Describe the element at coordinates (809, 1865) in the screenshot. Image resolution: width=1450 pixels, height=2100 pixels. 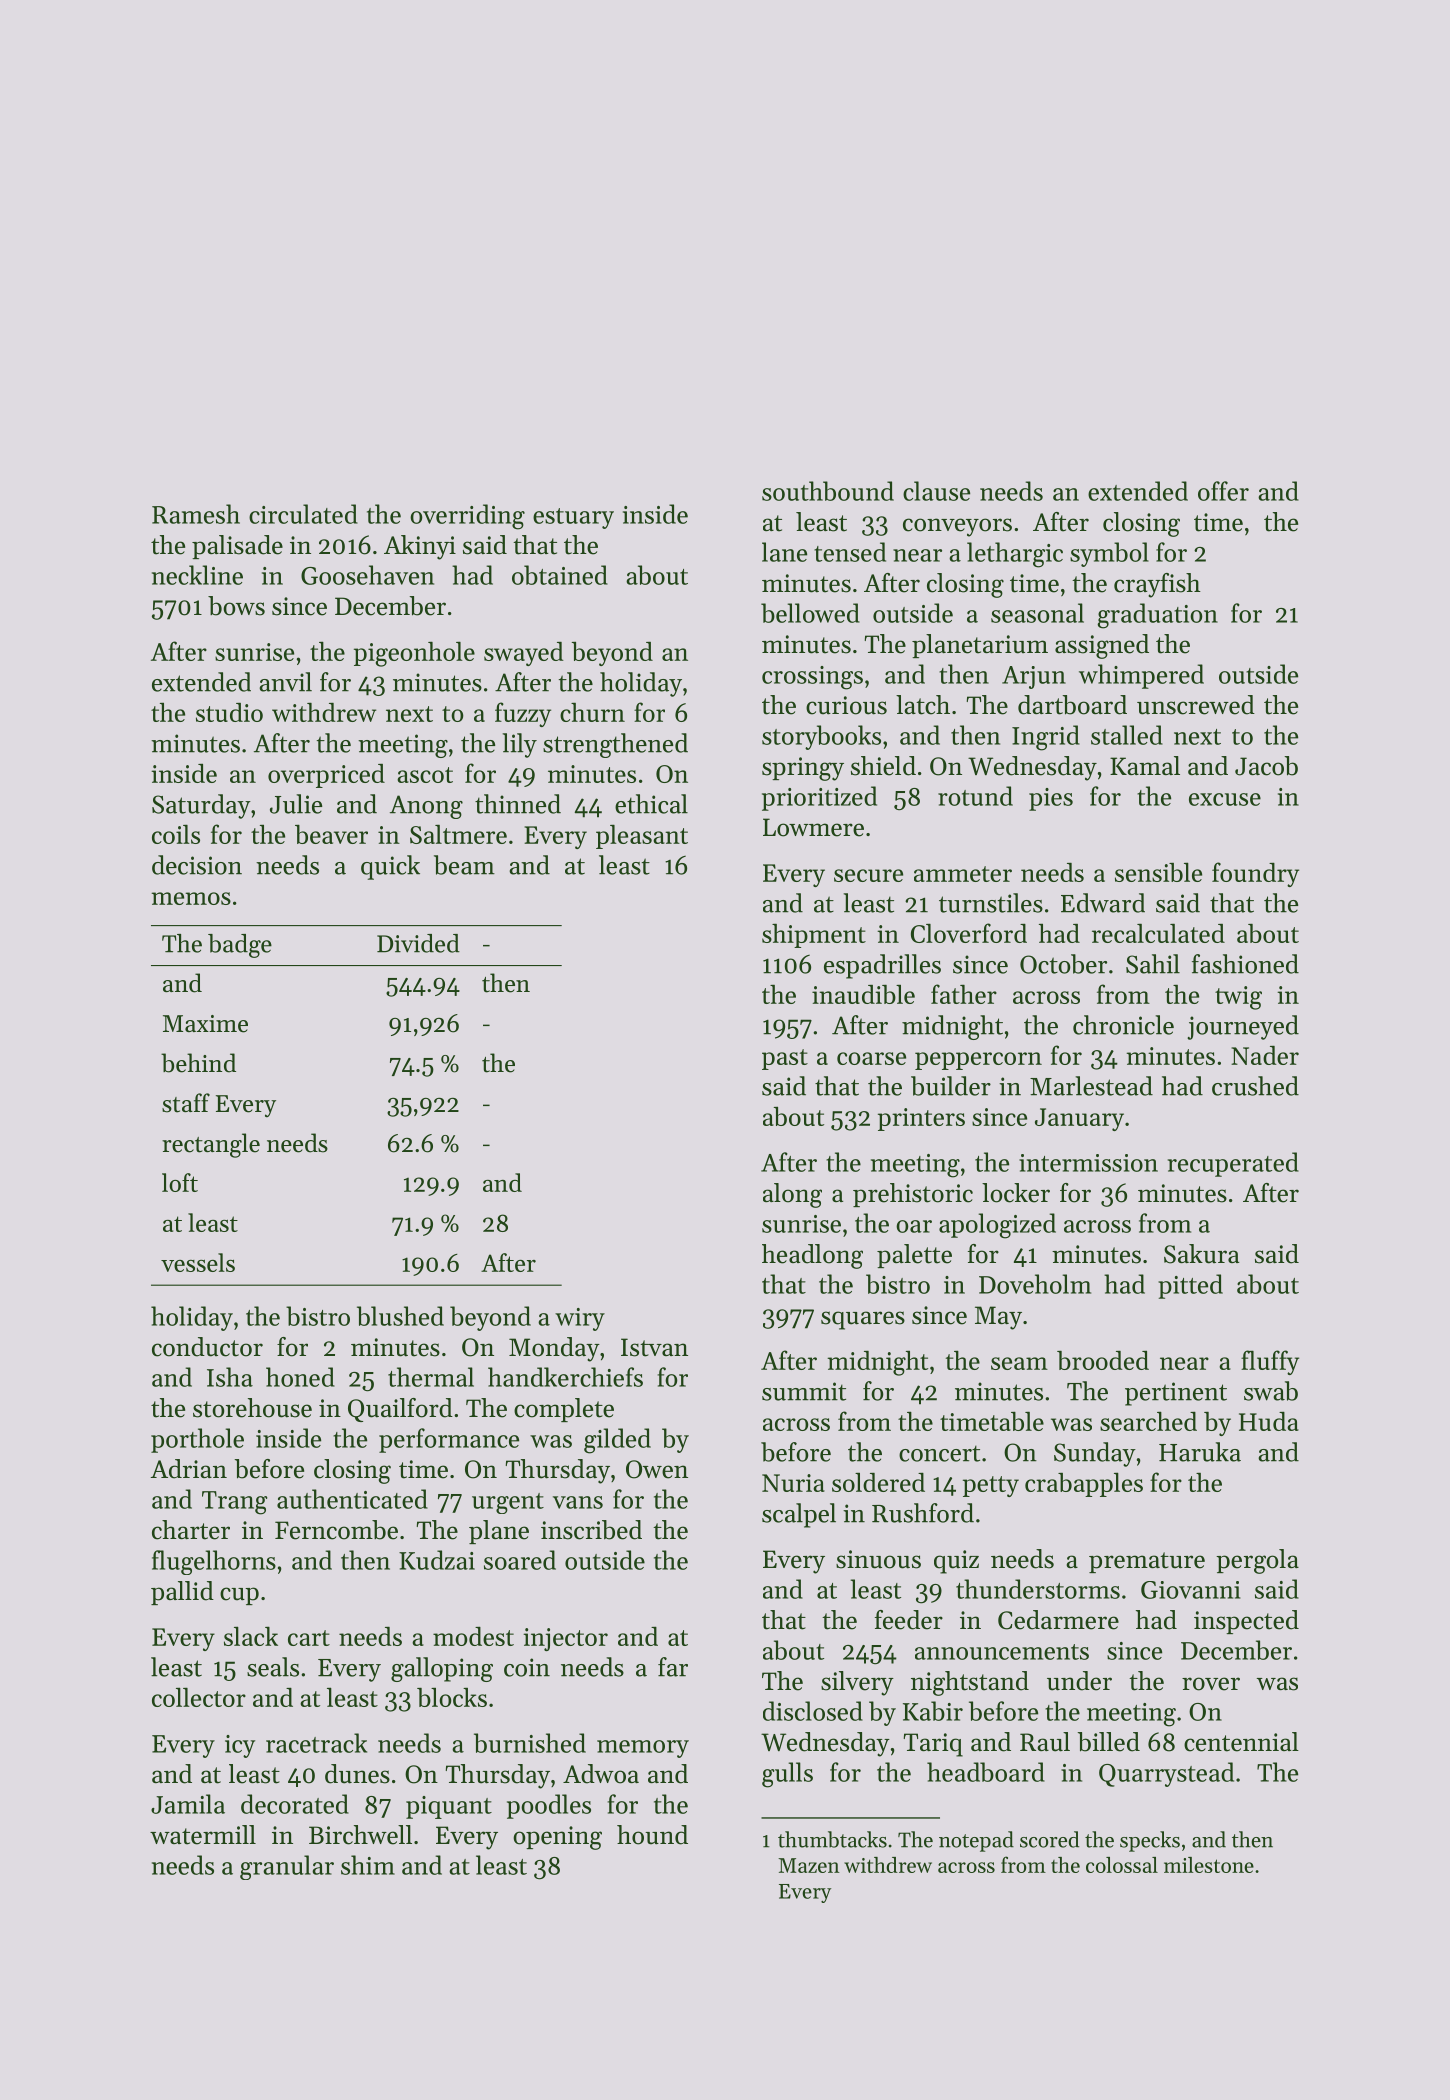
I see `Mazen` at that location.
